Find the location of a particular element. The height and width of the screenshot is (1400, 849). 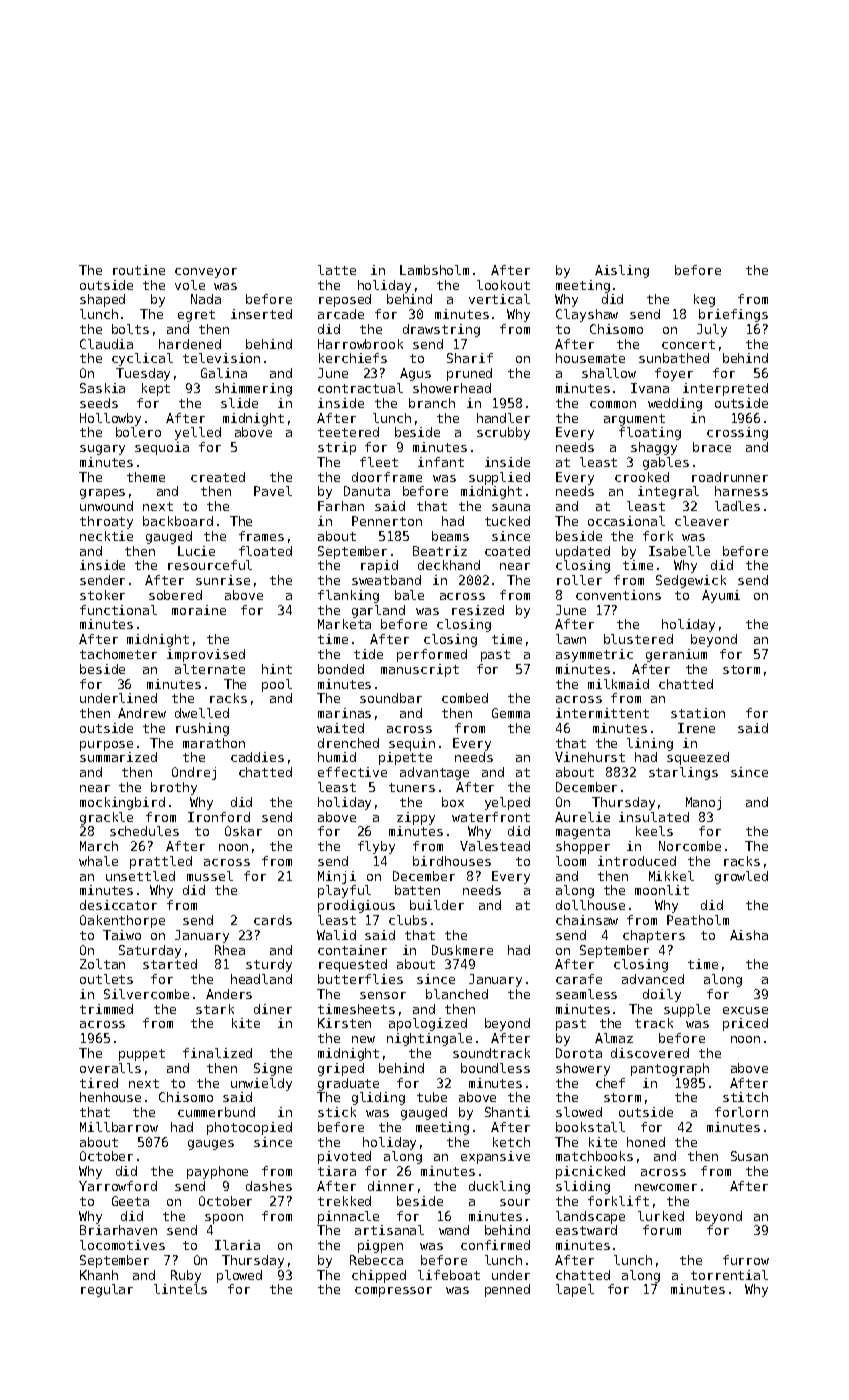

roadrunner is located at coordinates (730, 477).
